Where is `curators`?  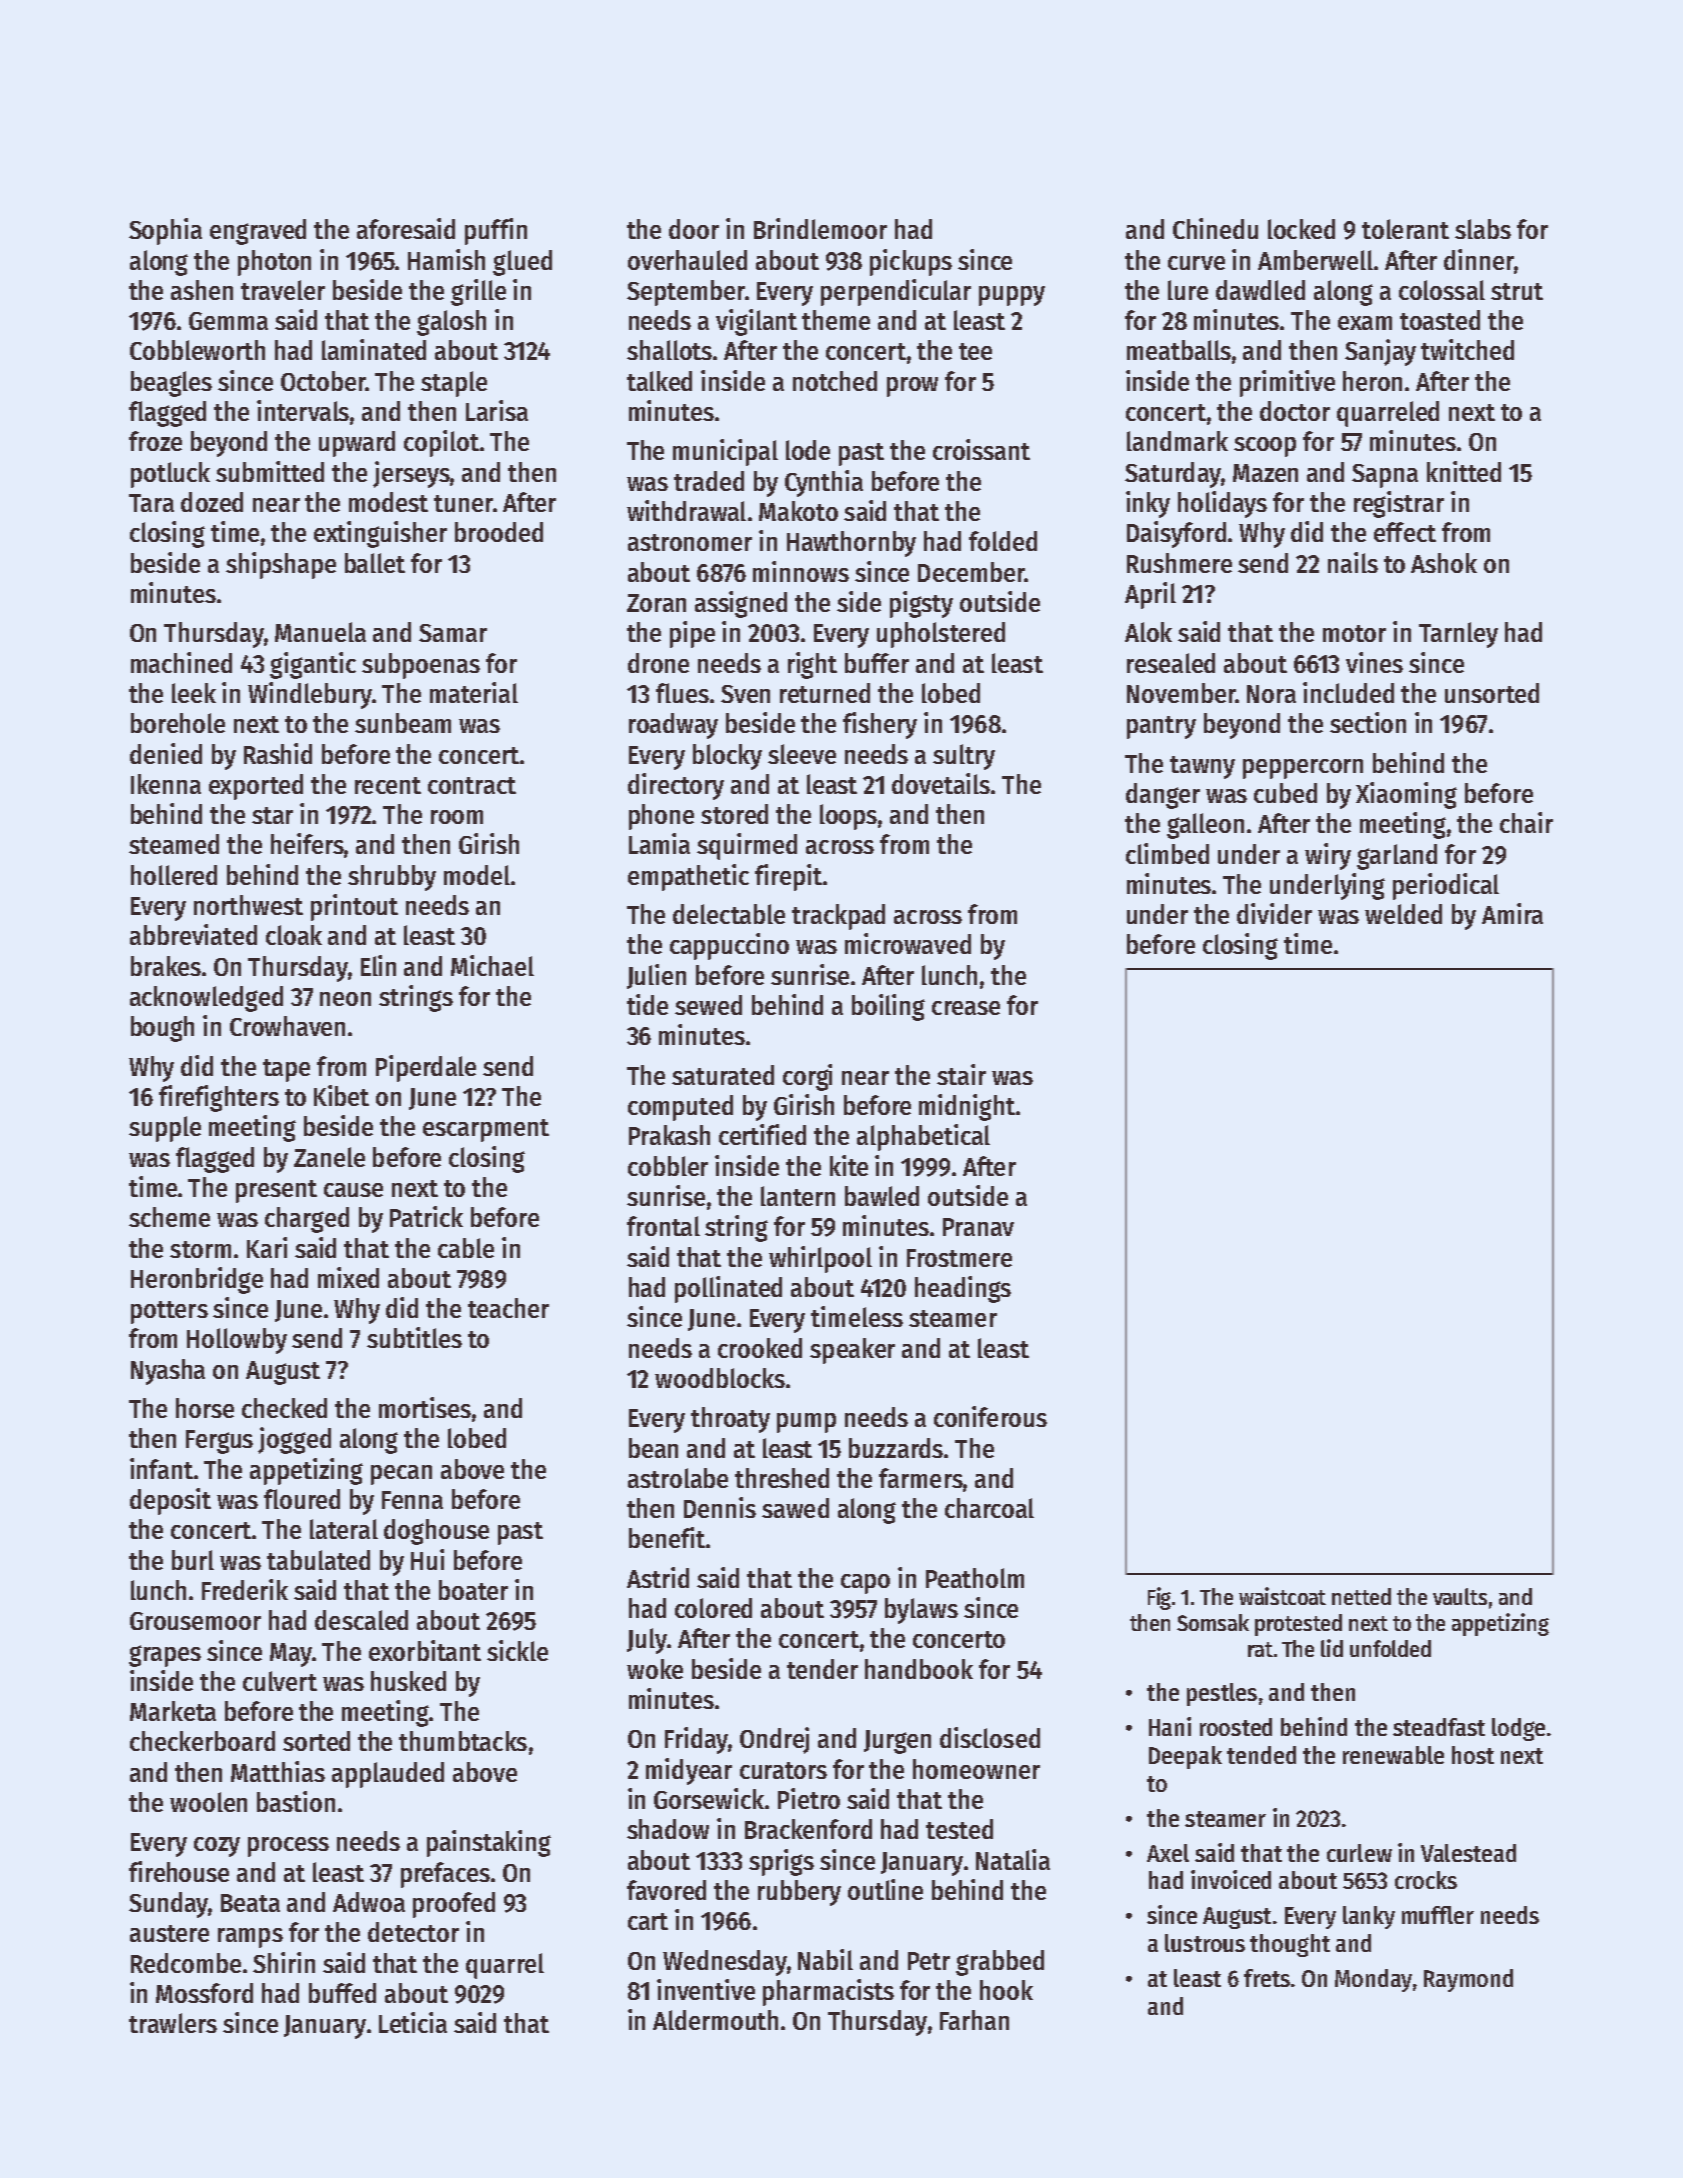 curators is located at coordinates (783, 1770).
